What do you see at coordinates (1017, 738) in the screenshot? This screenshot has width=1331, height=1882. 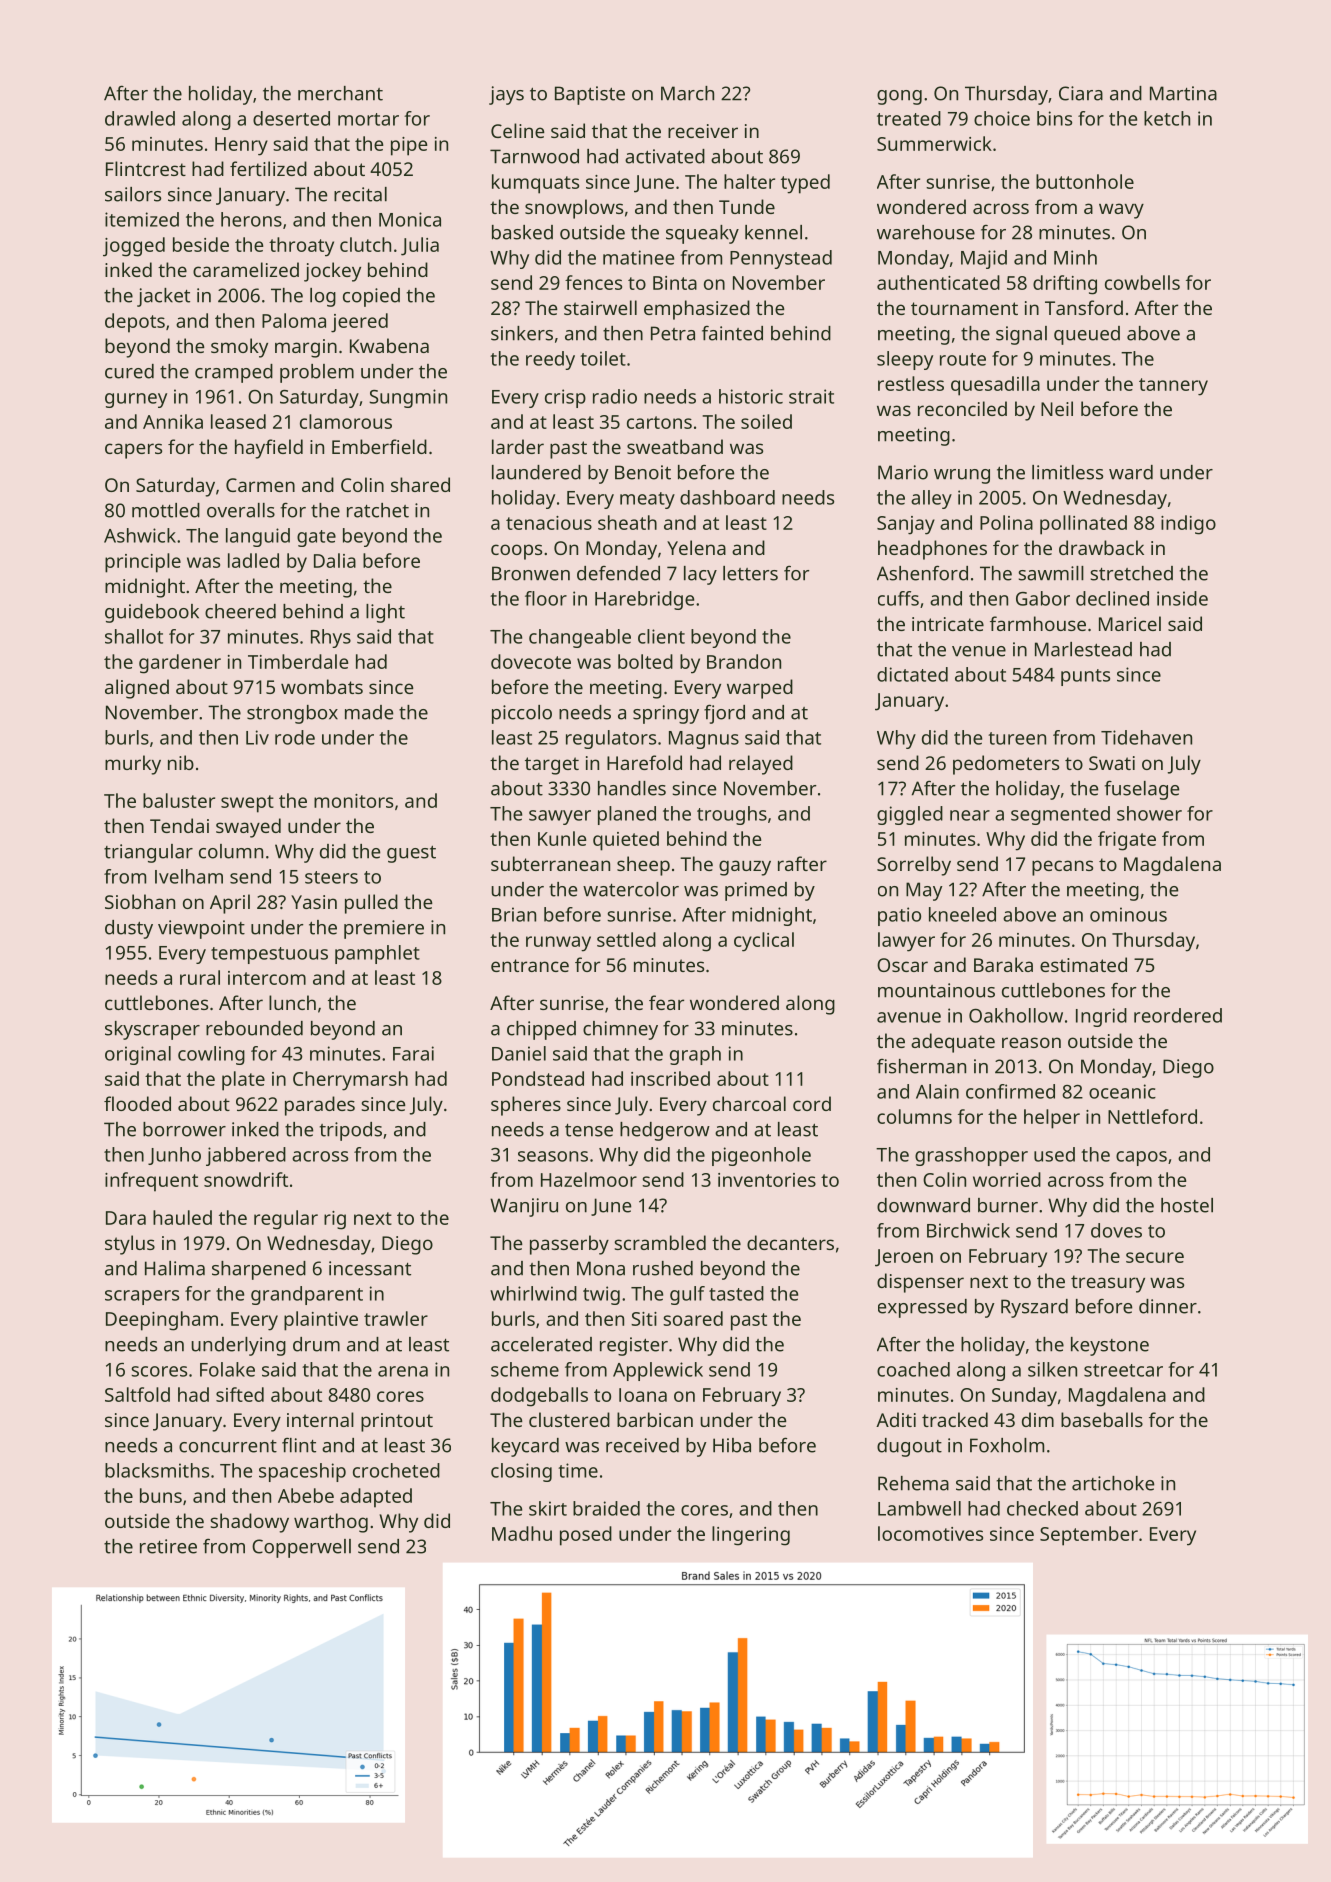 I see `tureen` at bounding box center [1017, 738].
